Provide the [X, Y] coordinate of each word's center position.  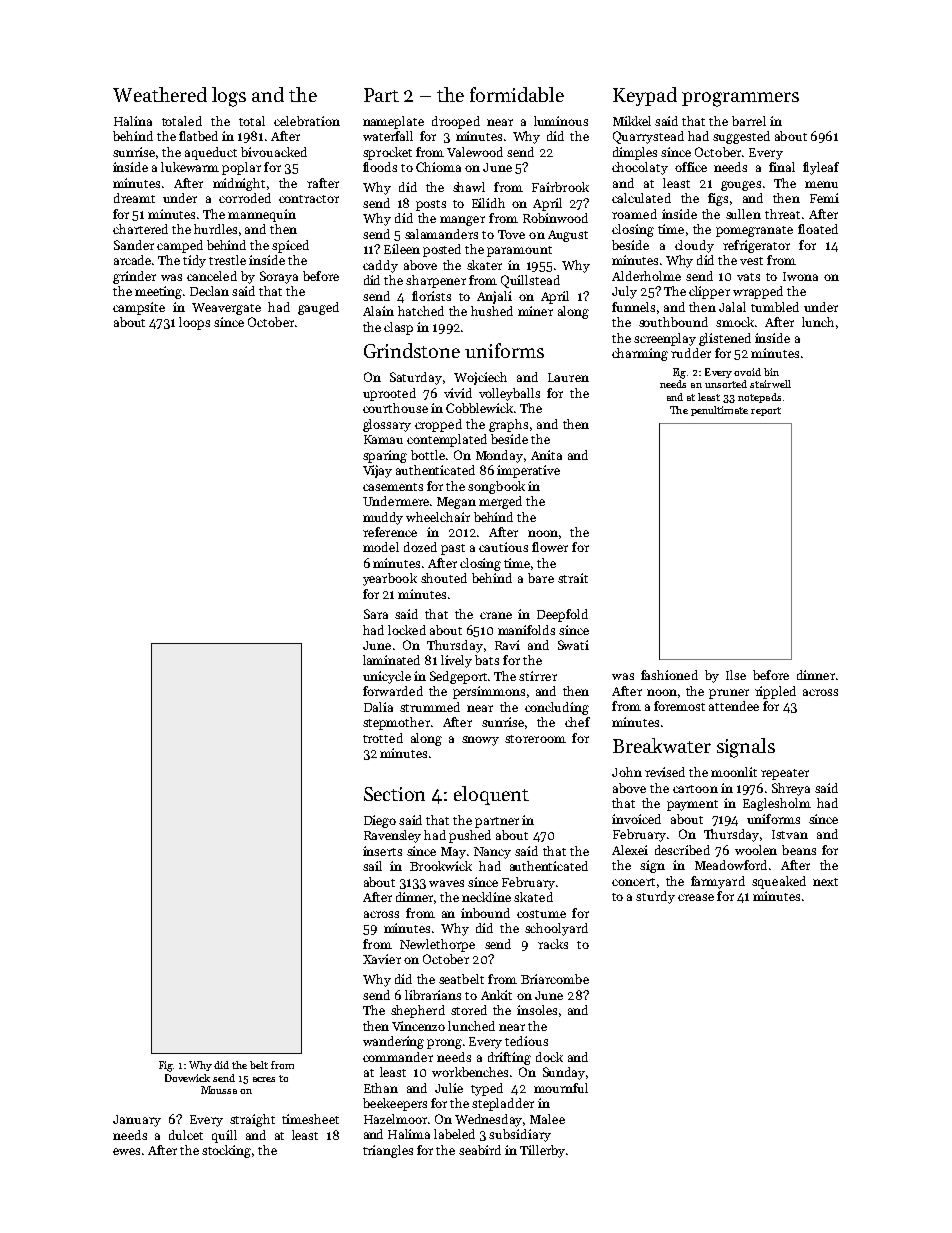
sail [372, 866]
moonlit [734, 772]
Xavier [382, 959]
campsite [139, 308]
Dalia [378, 707]
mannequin [262, 215]
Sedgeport [458, 677]
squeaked [779, 882]
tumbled [775, 307]
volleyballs [509, 394]
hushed [492, 311]
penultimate [719, 411]
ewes [126, 1151]
